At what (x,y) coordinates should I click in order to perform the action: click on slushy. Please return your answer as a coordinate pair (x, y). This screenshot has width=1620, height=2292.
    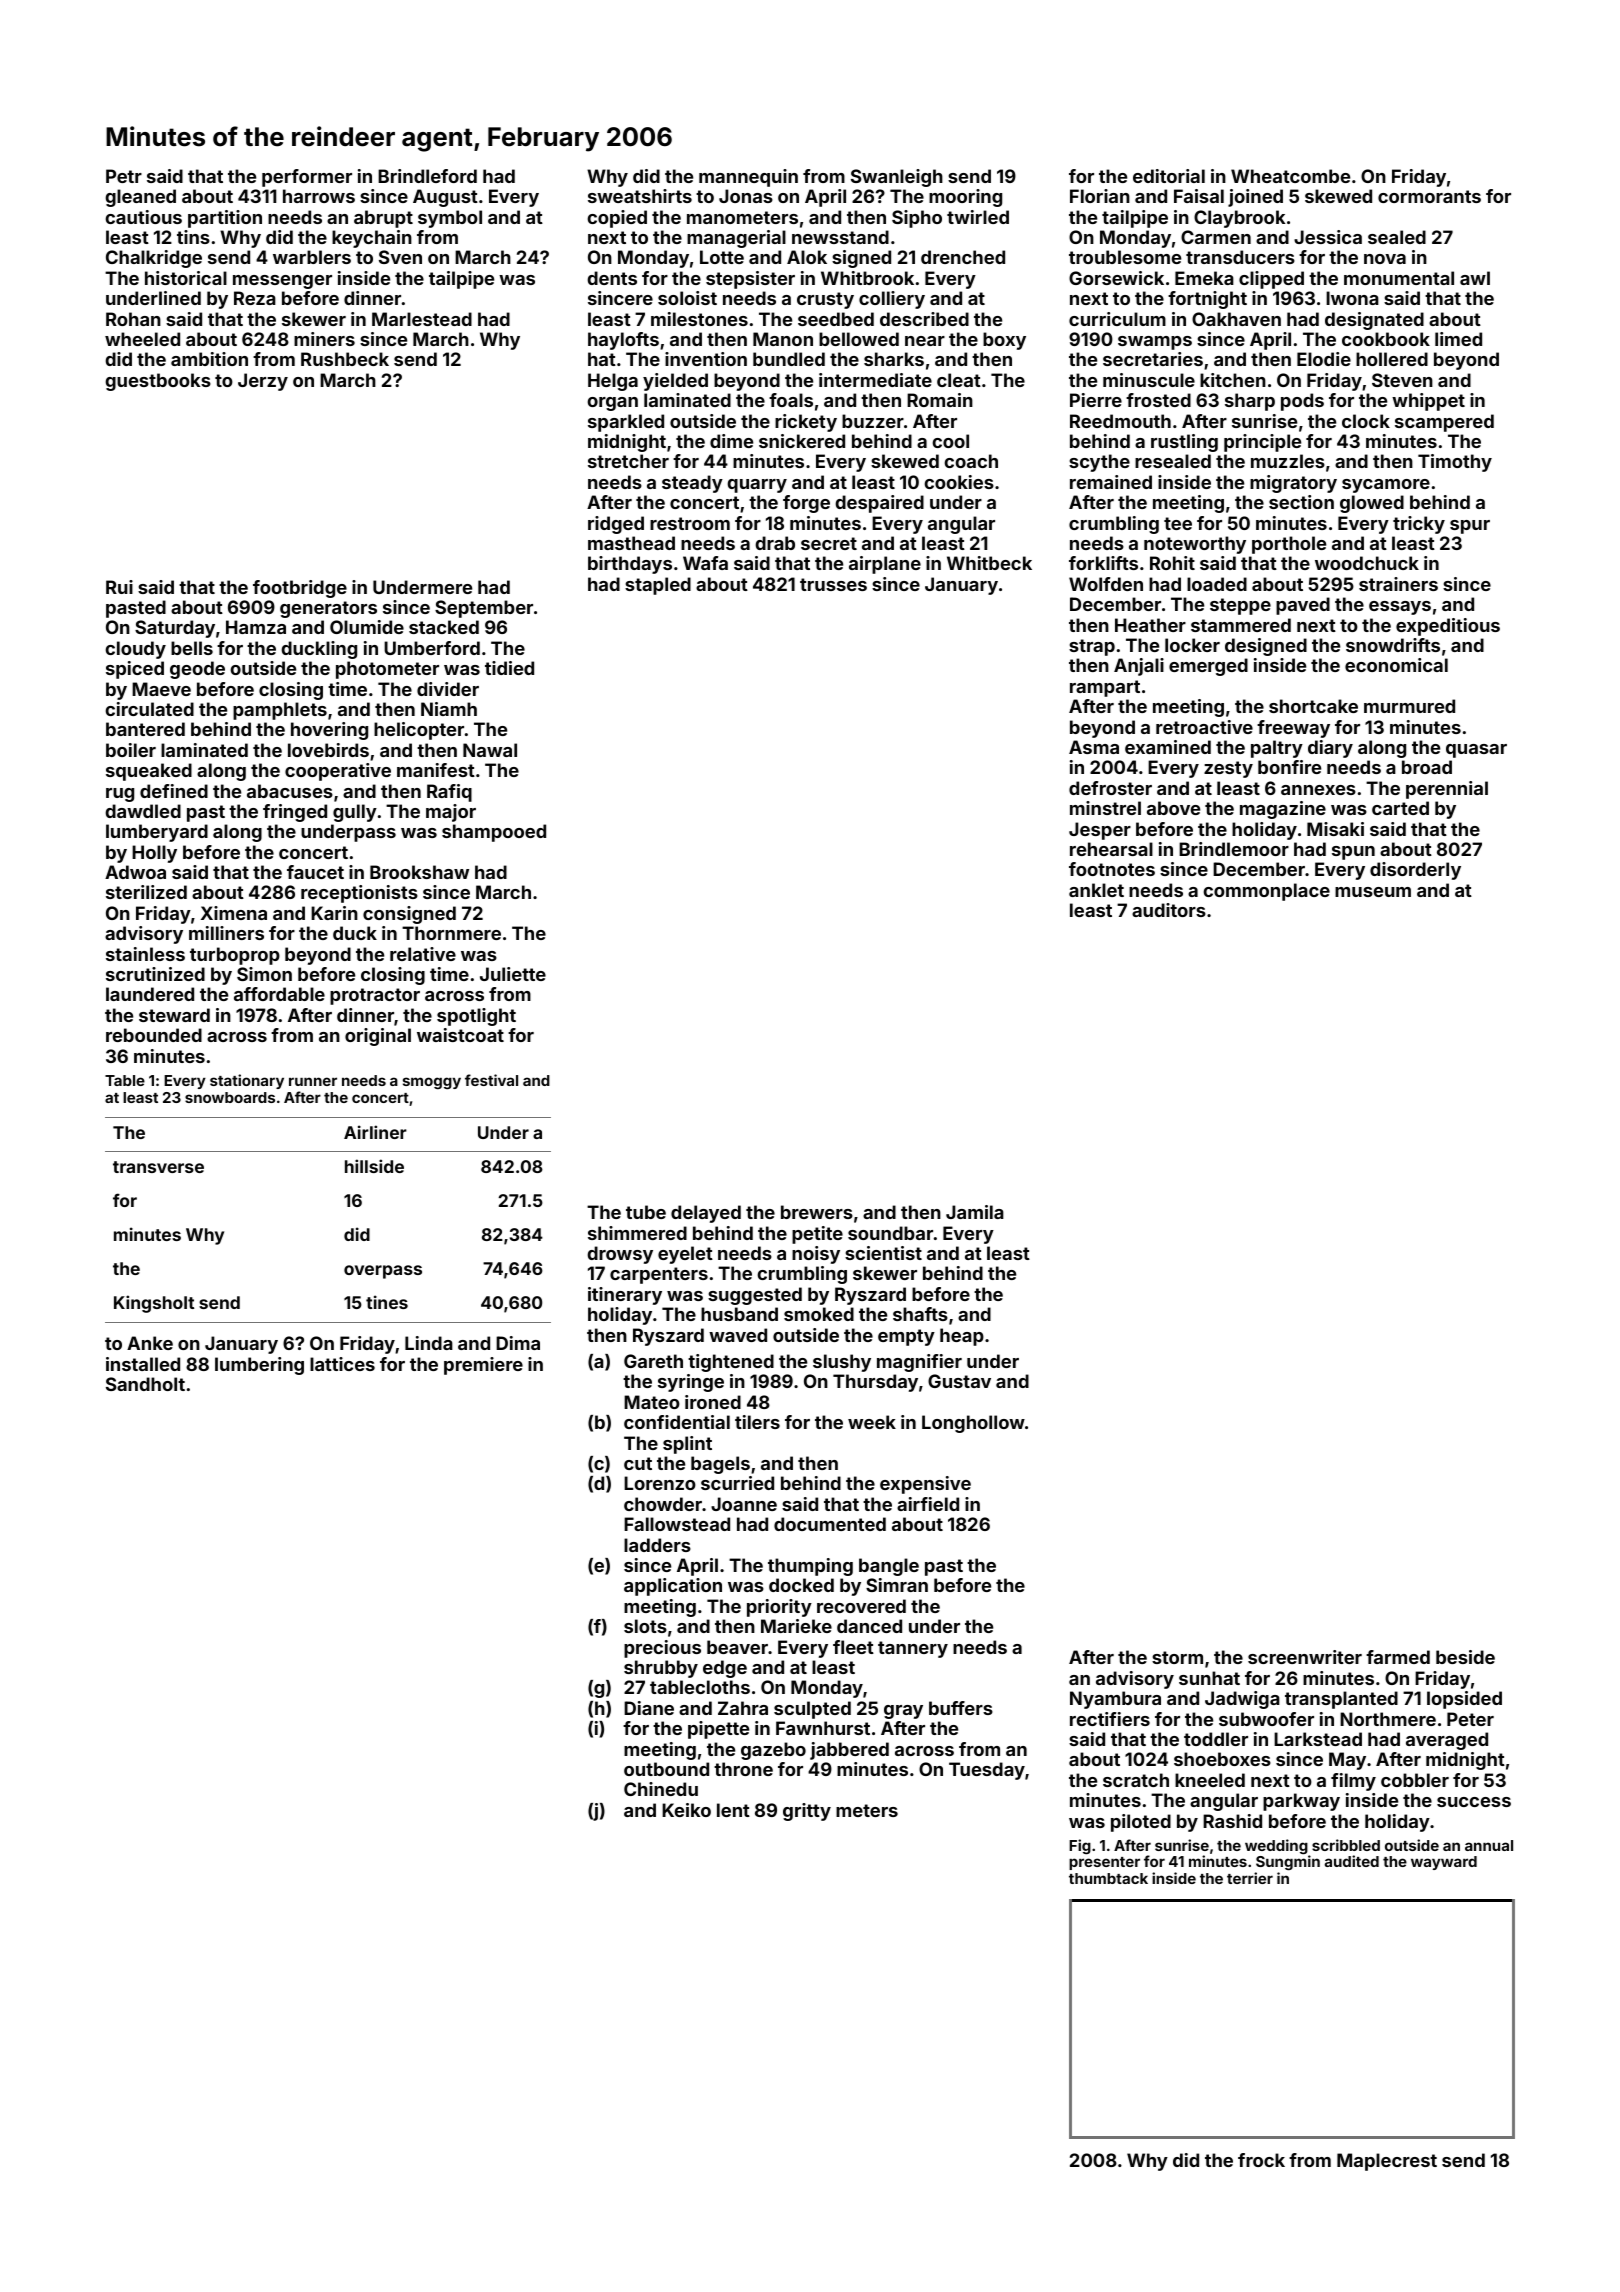
    Looking at the image, I should click on (842, 1363).
